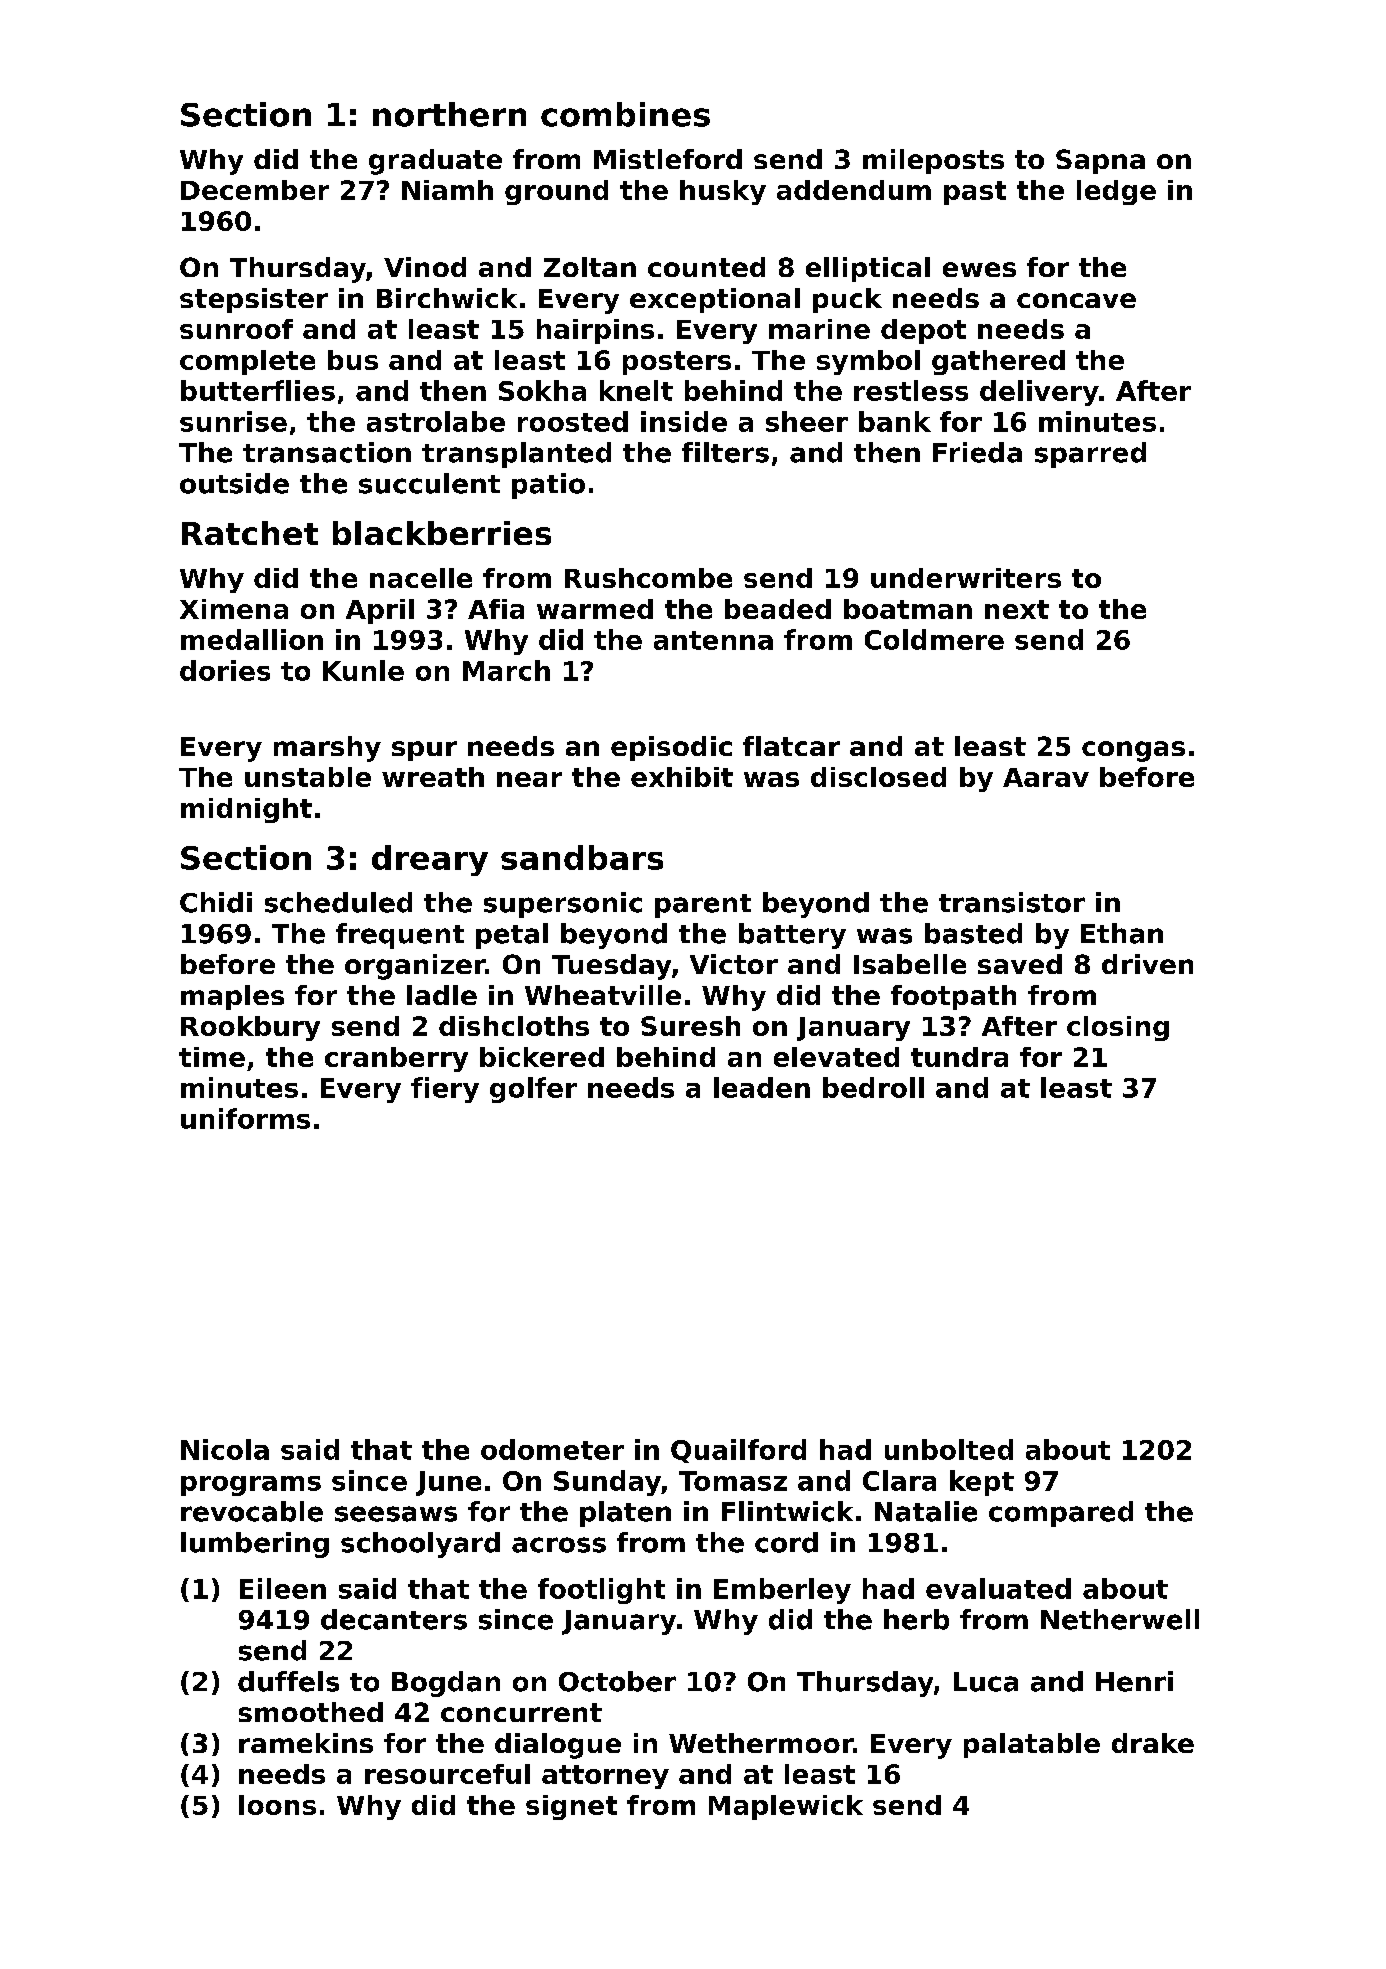 The image size is (1386, 1969). Describe the element at coordinates (277, 1805) in the screenshot. I see `loons` at that location.
